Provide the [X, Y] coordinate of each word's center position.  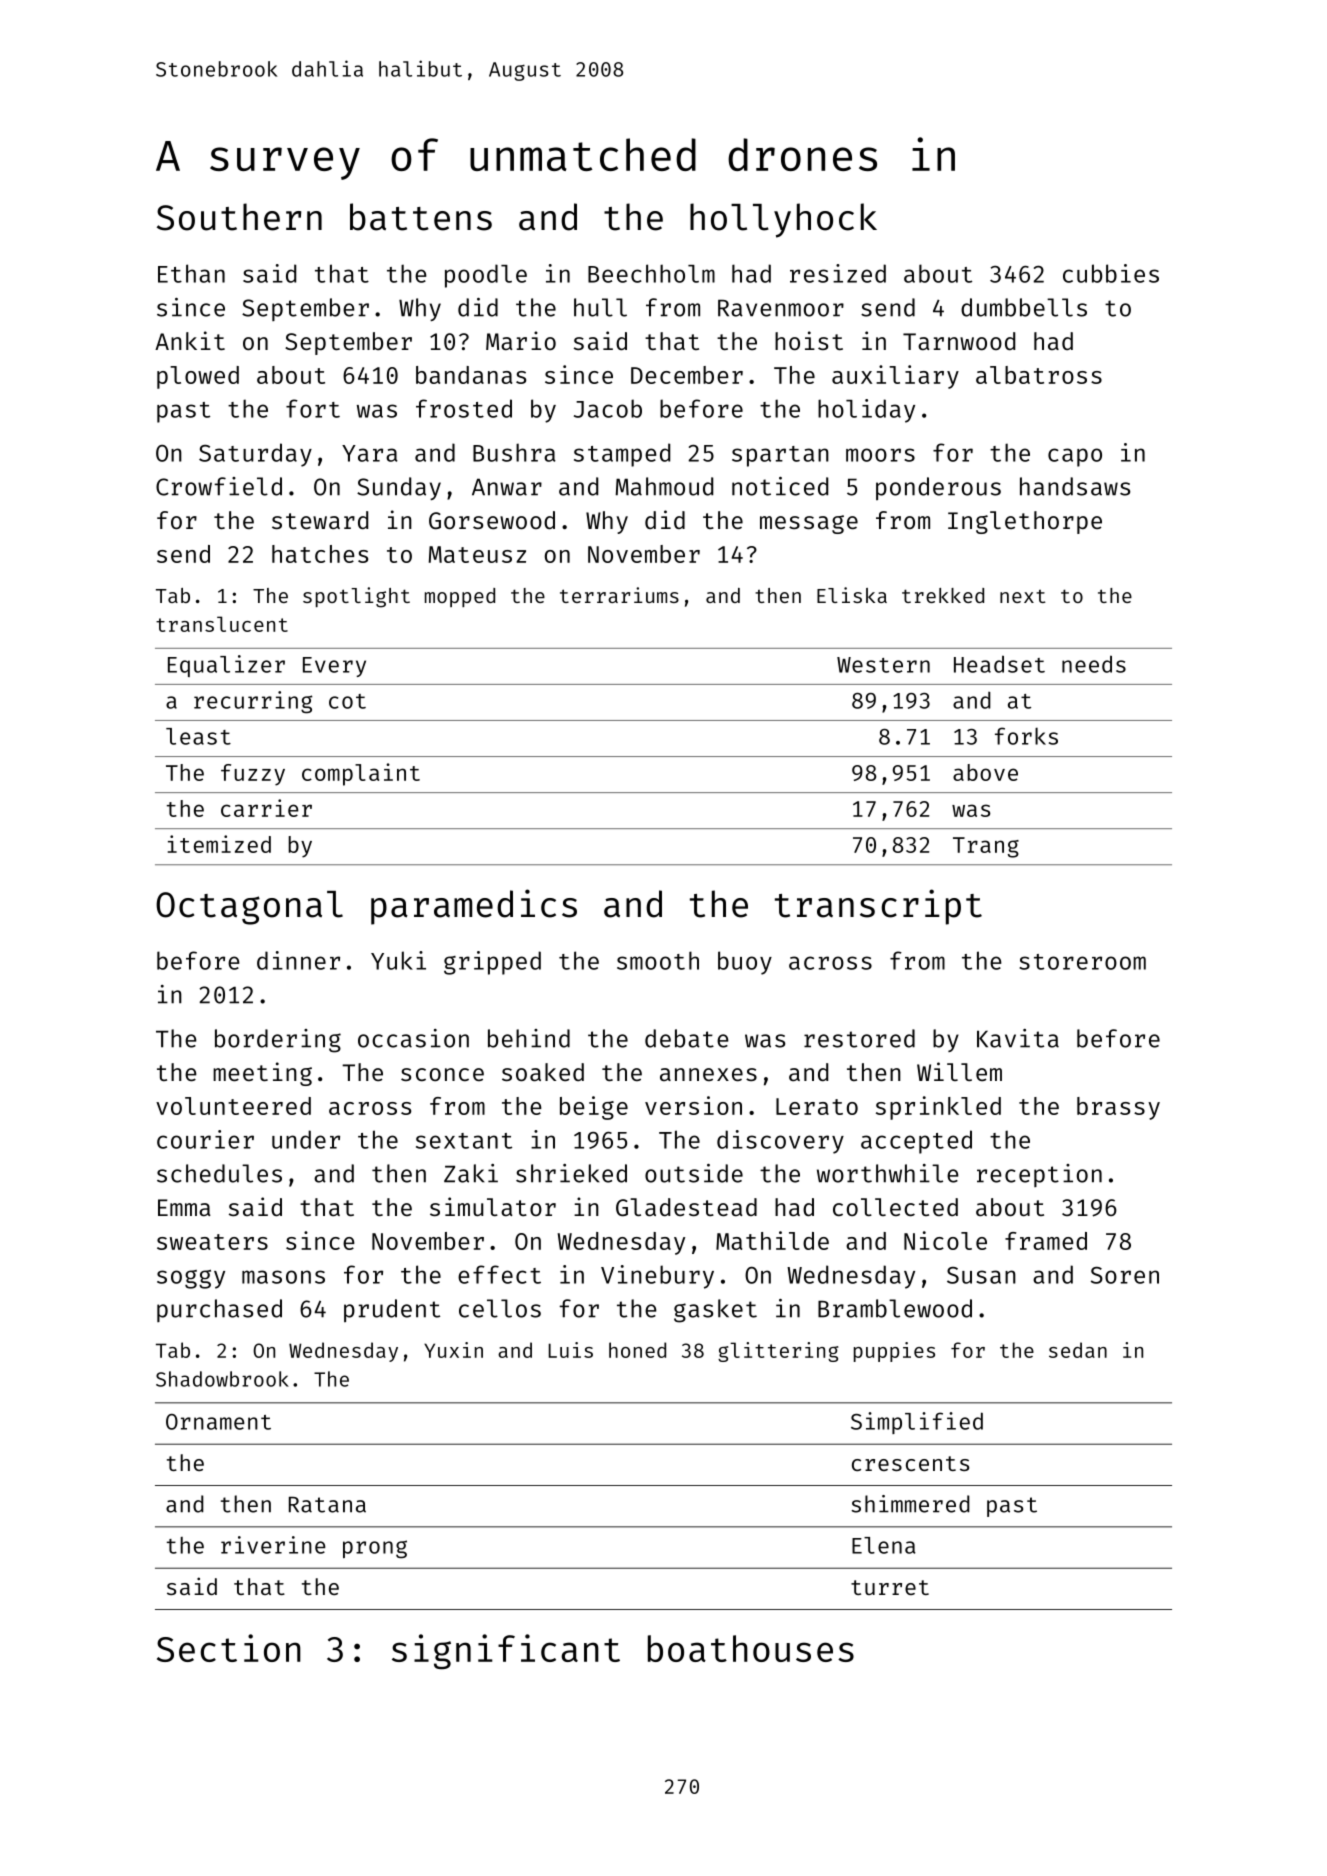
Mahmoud [664, 486]
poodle [486, 276]
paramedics [474, 907]
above [985, 772]
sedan [1078, 1350]
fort [313, 408]
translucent [222, 624]
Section [229, 1648]
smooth [658, 960]
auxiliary [895, 377]
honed [637, 1350]
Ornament [218, 1422]
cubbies [1111, 273]
